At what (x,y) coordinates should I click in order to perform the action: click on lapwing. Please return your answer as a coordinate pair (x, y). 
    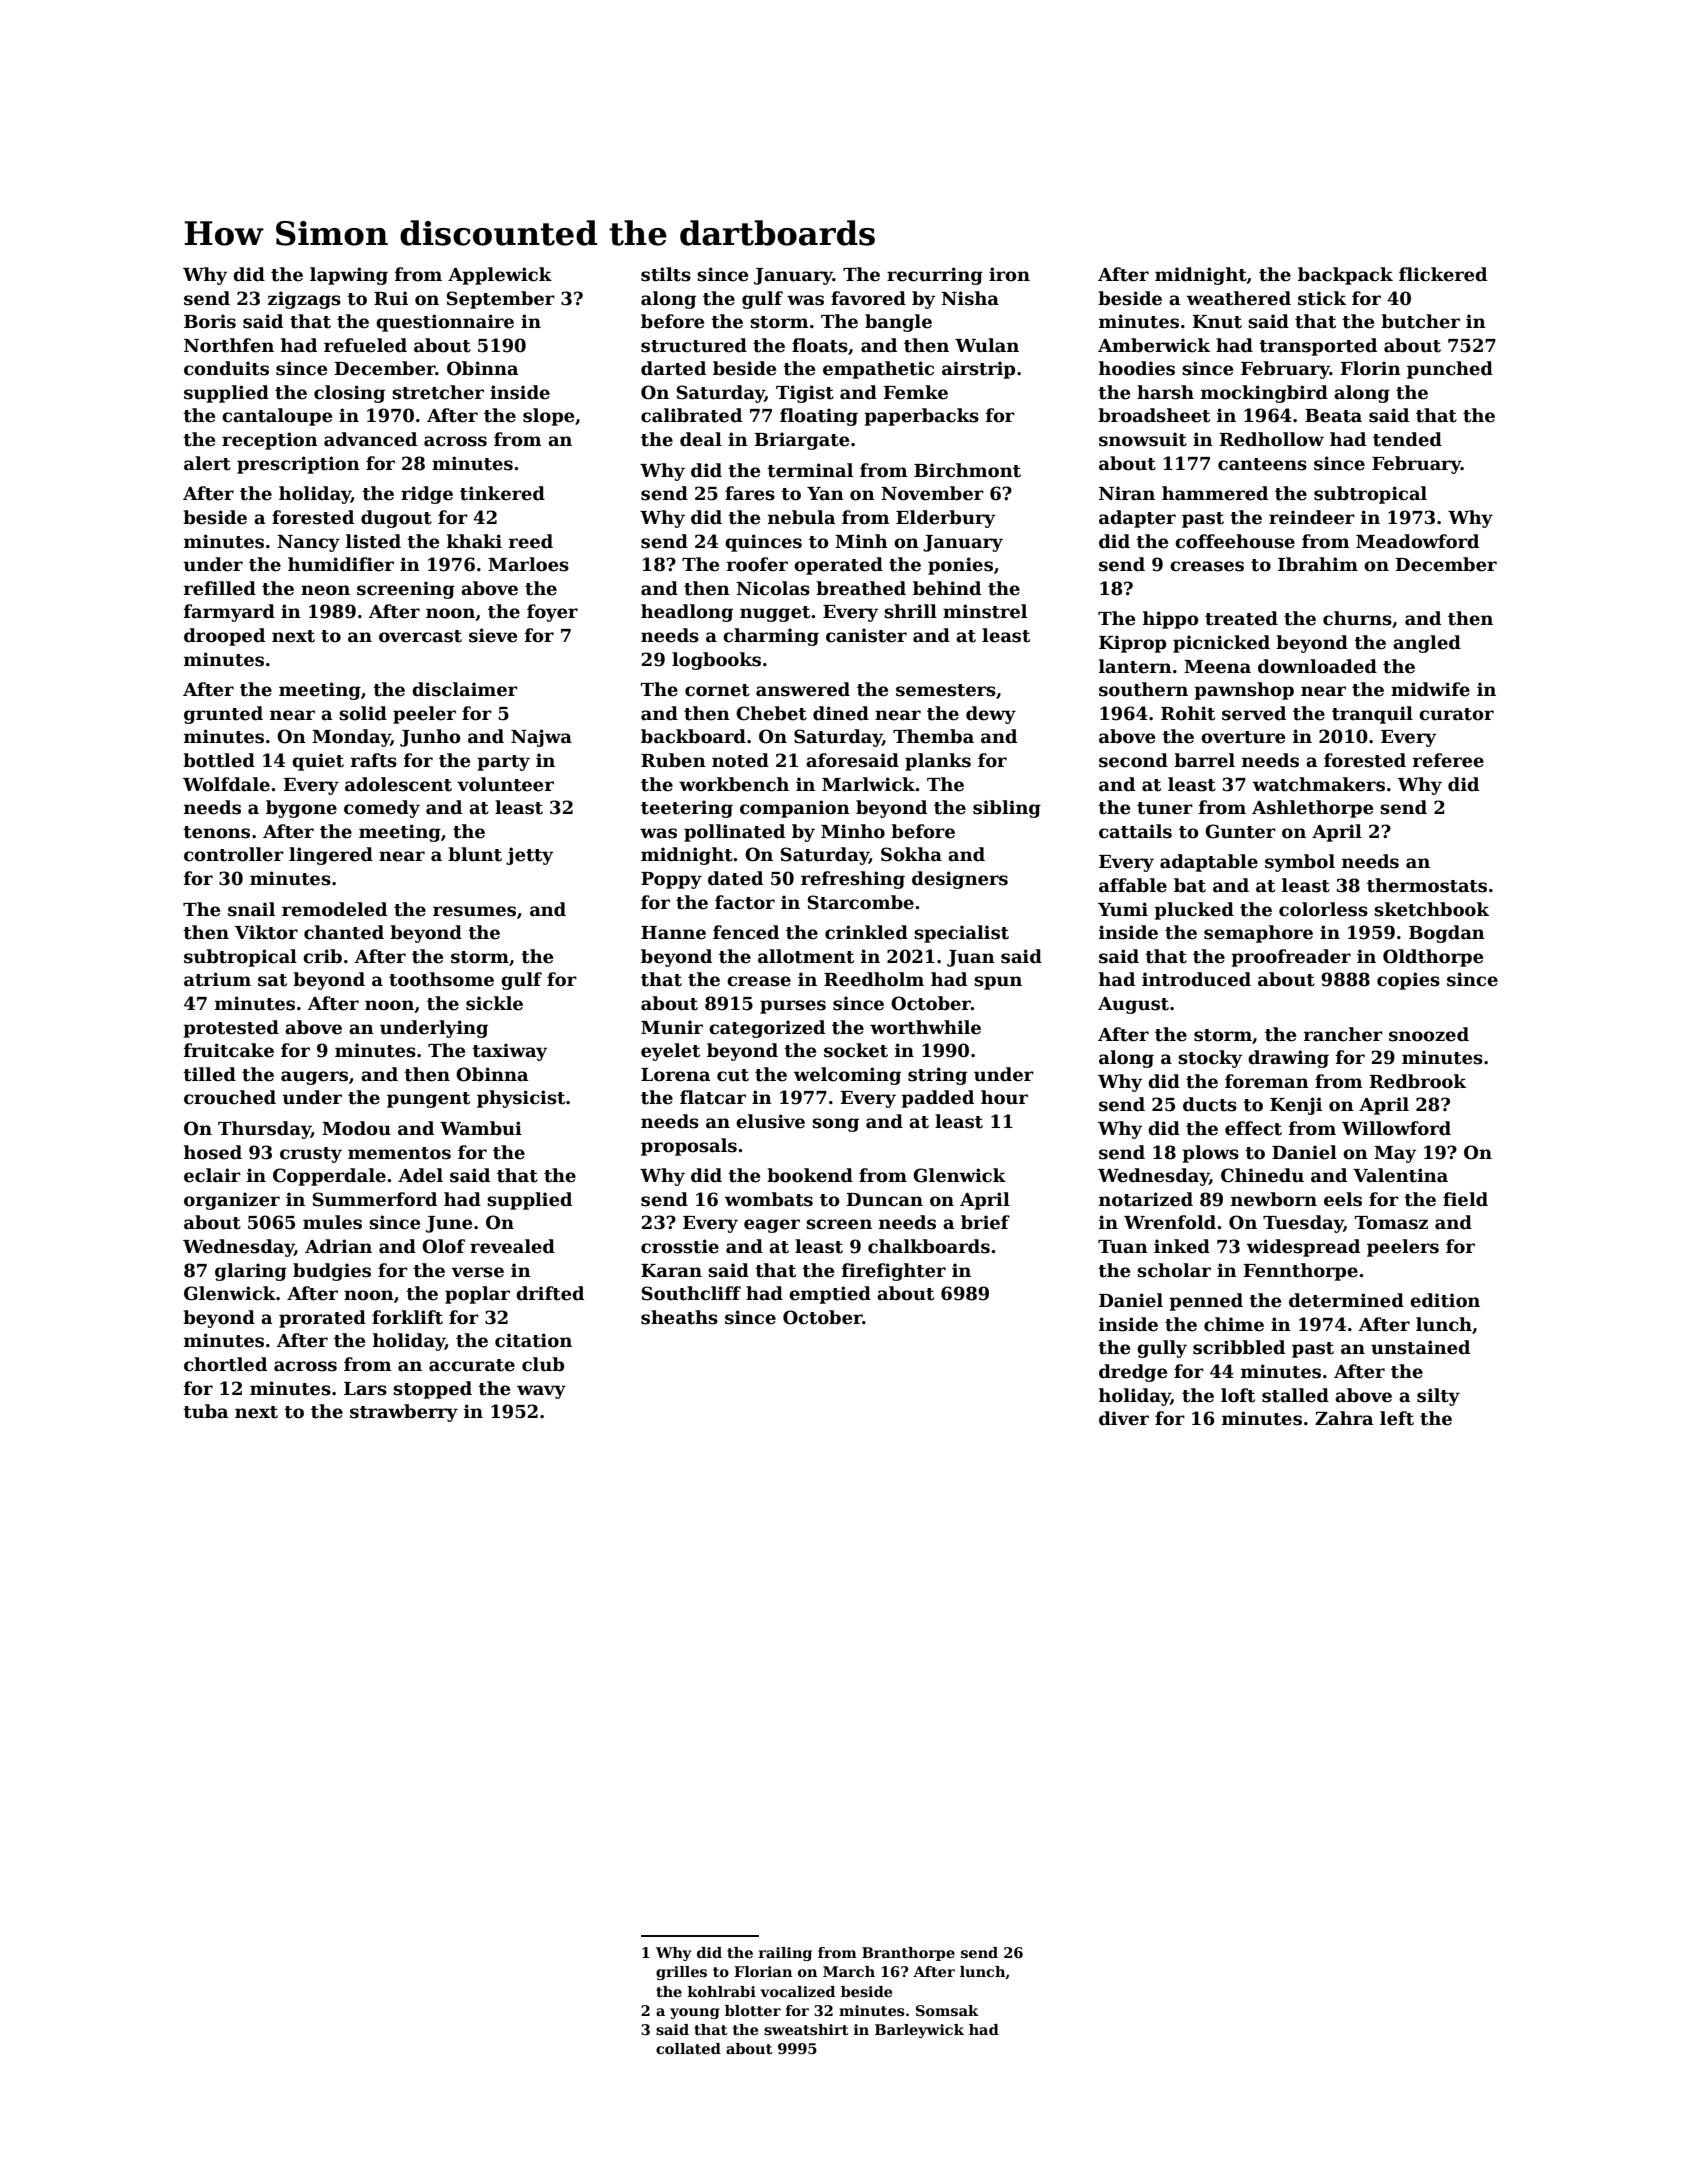
    Looking at the image, I should click on (349, 276).
